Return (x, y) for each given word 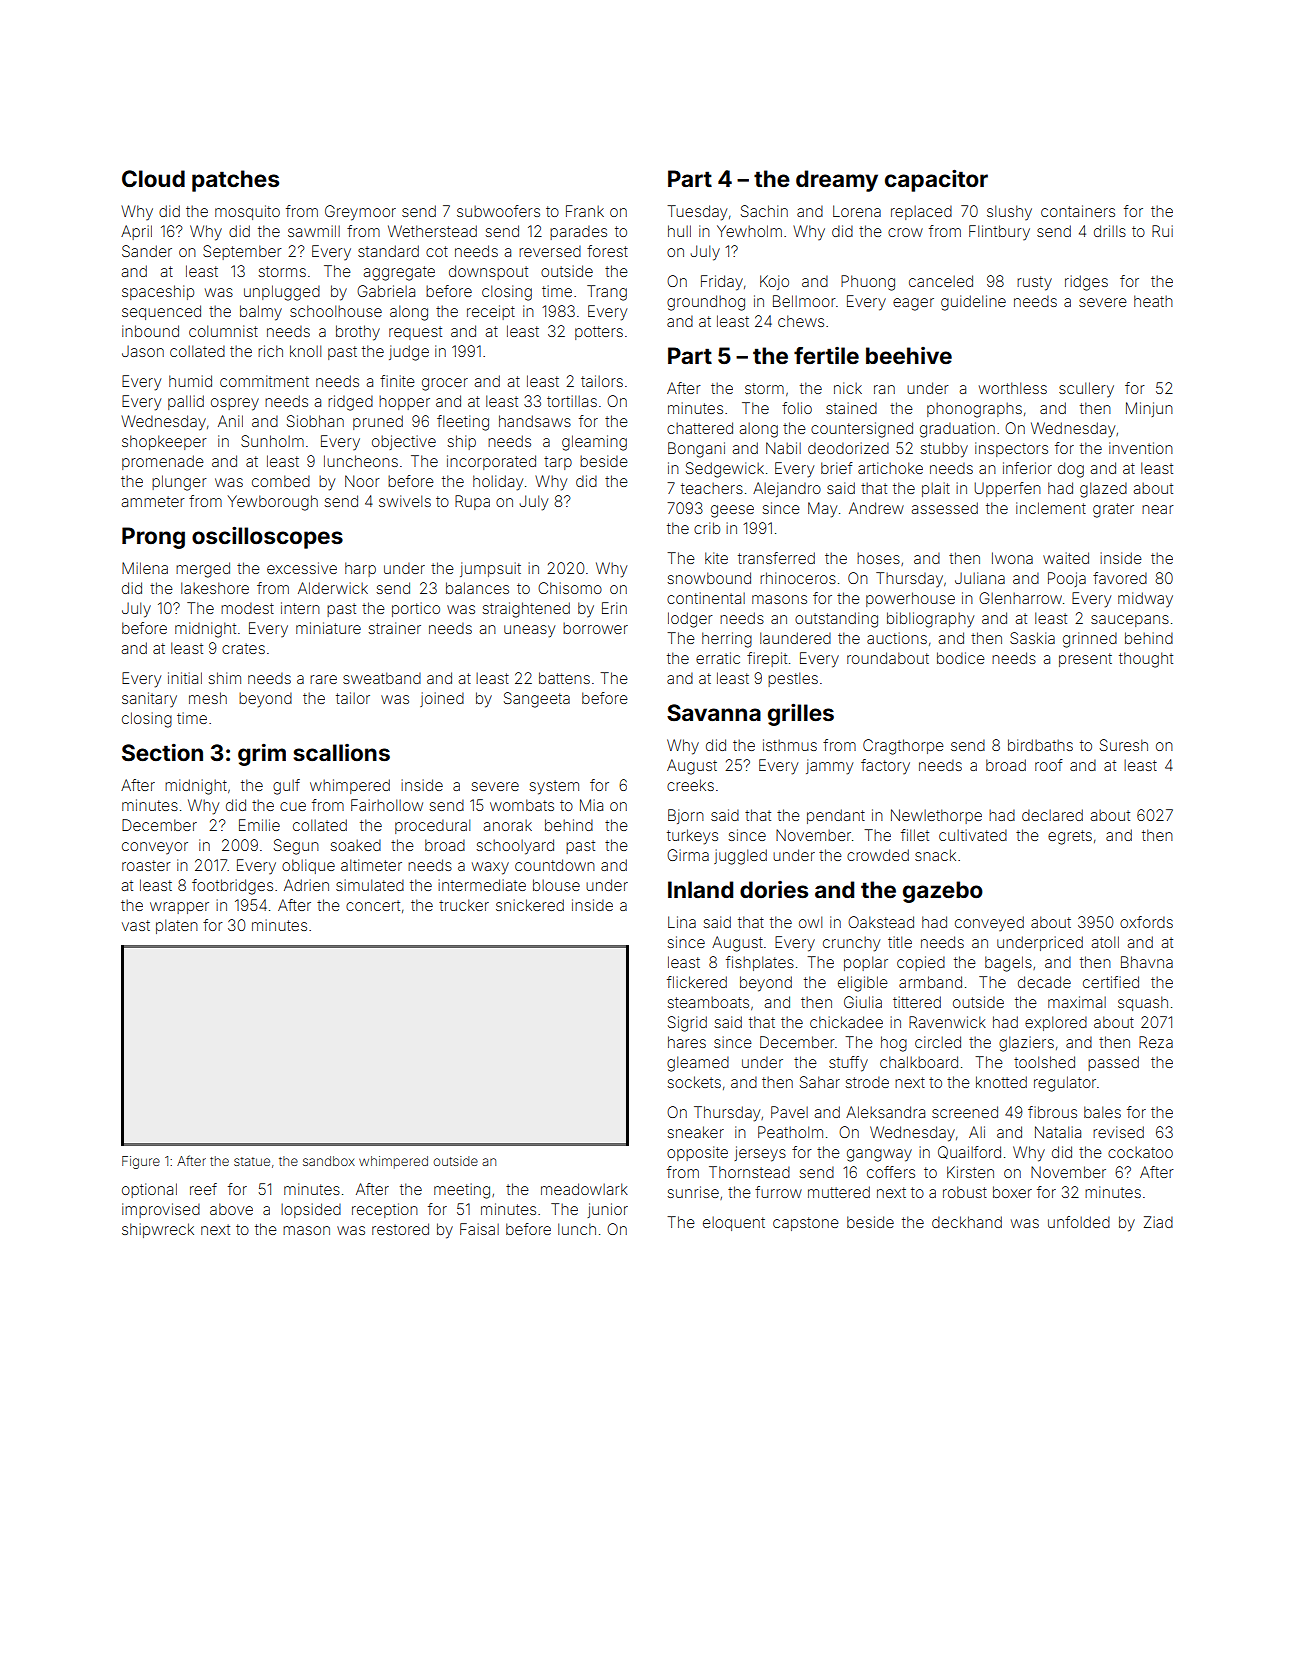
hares (687, 1042)
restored (400, 1229)
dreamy (837, 181)
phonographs (974, 410)
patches (235, 181)
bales (1102, 1112)
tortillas (572, 401)
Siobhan (315, 421)
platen (177, 926)
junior (607, 1210)
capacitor (936, 180)
